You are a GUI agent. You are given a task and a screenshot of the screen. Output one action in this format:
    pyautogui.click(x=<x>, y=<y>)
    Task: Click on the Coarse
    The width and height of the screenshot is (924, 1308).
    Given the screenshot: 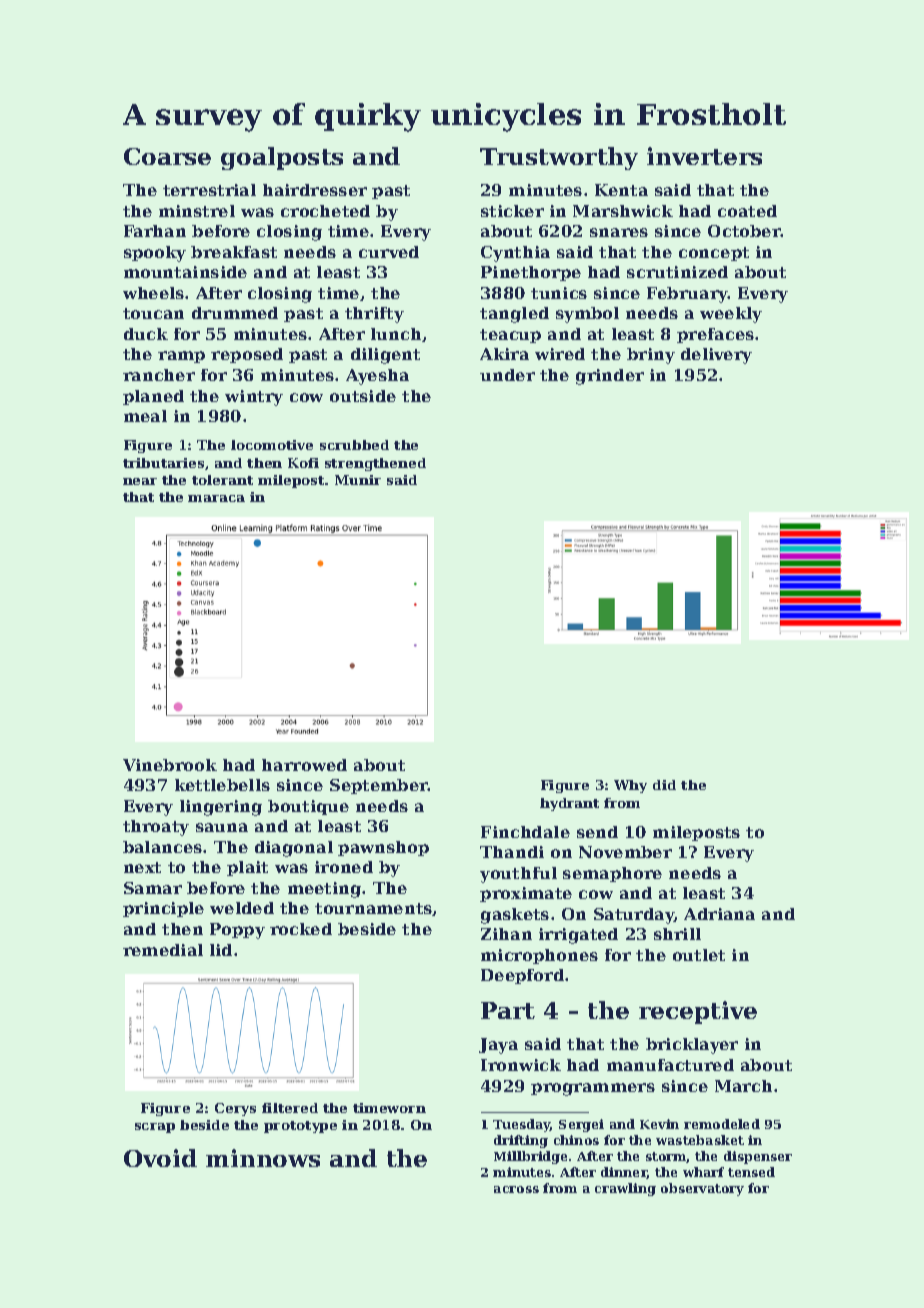 What is the action you would take?
    pyautogui.click(x=167, y=156)
